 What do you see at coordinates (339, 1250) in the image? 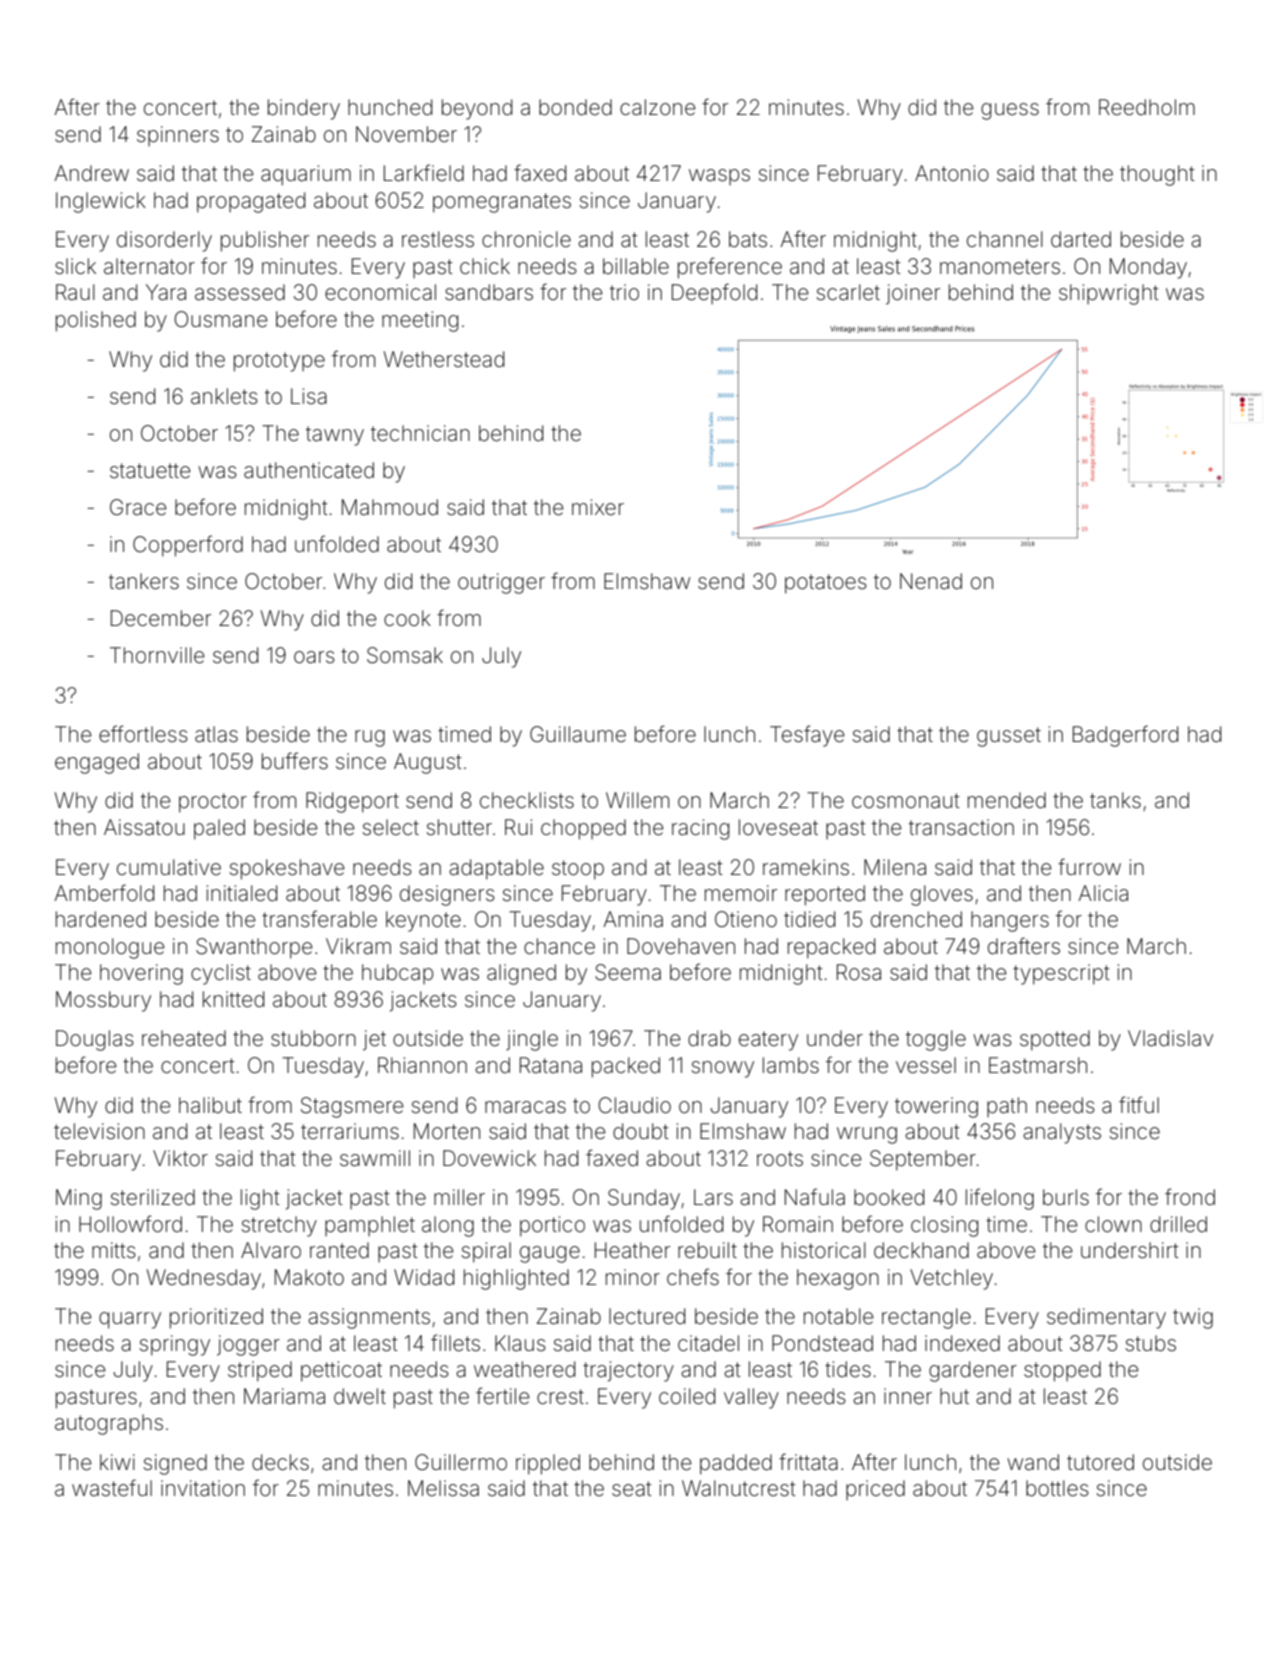
I see `ranted` at bounding box center [339, 1250].
